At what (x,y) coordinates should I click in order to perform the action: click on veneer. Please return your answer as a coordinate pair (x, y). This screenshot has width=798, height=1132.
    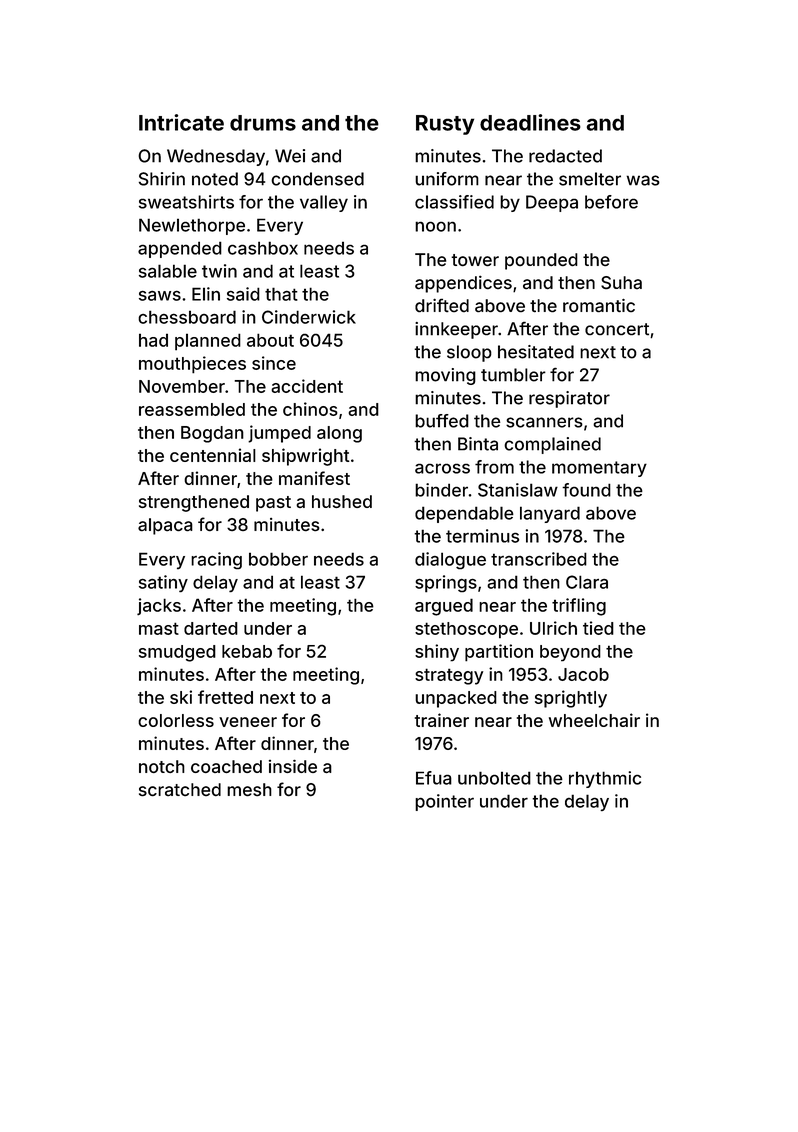
    Looking at the image, I should click on (248, 722).
